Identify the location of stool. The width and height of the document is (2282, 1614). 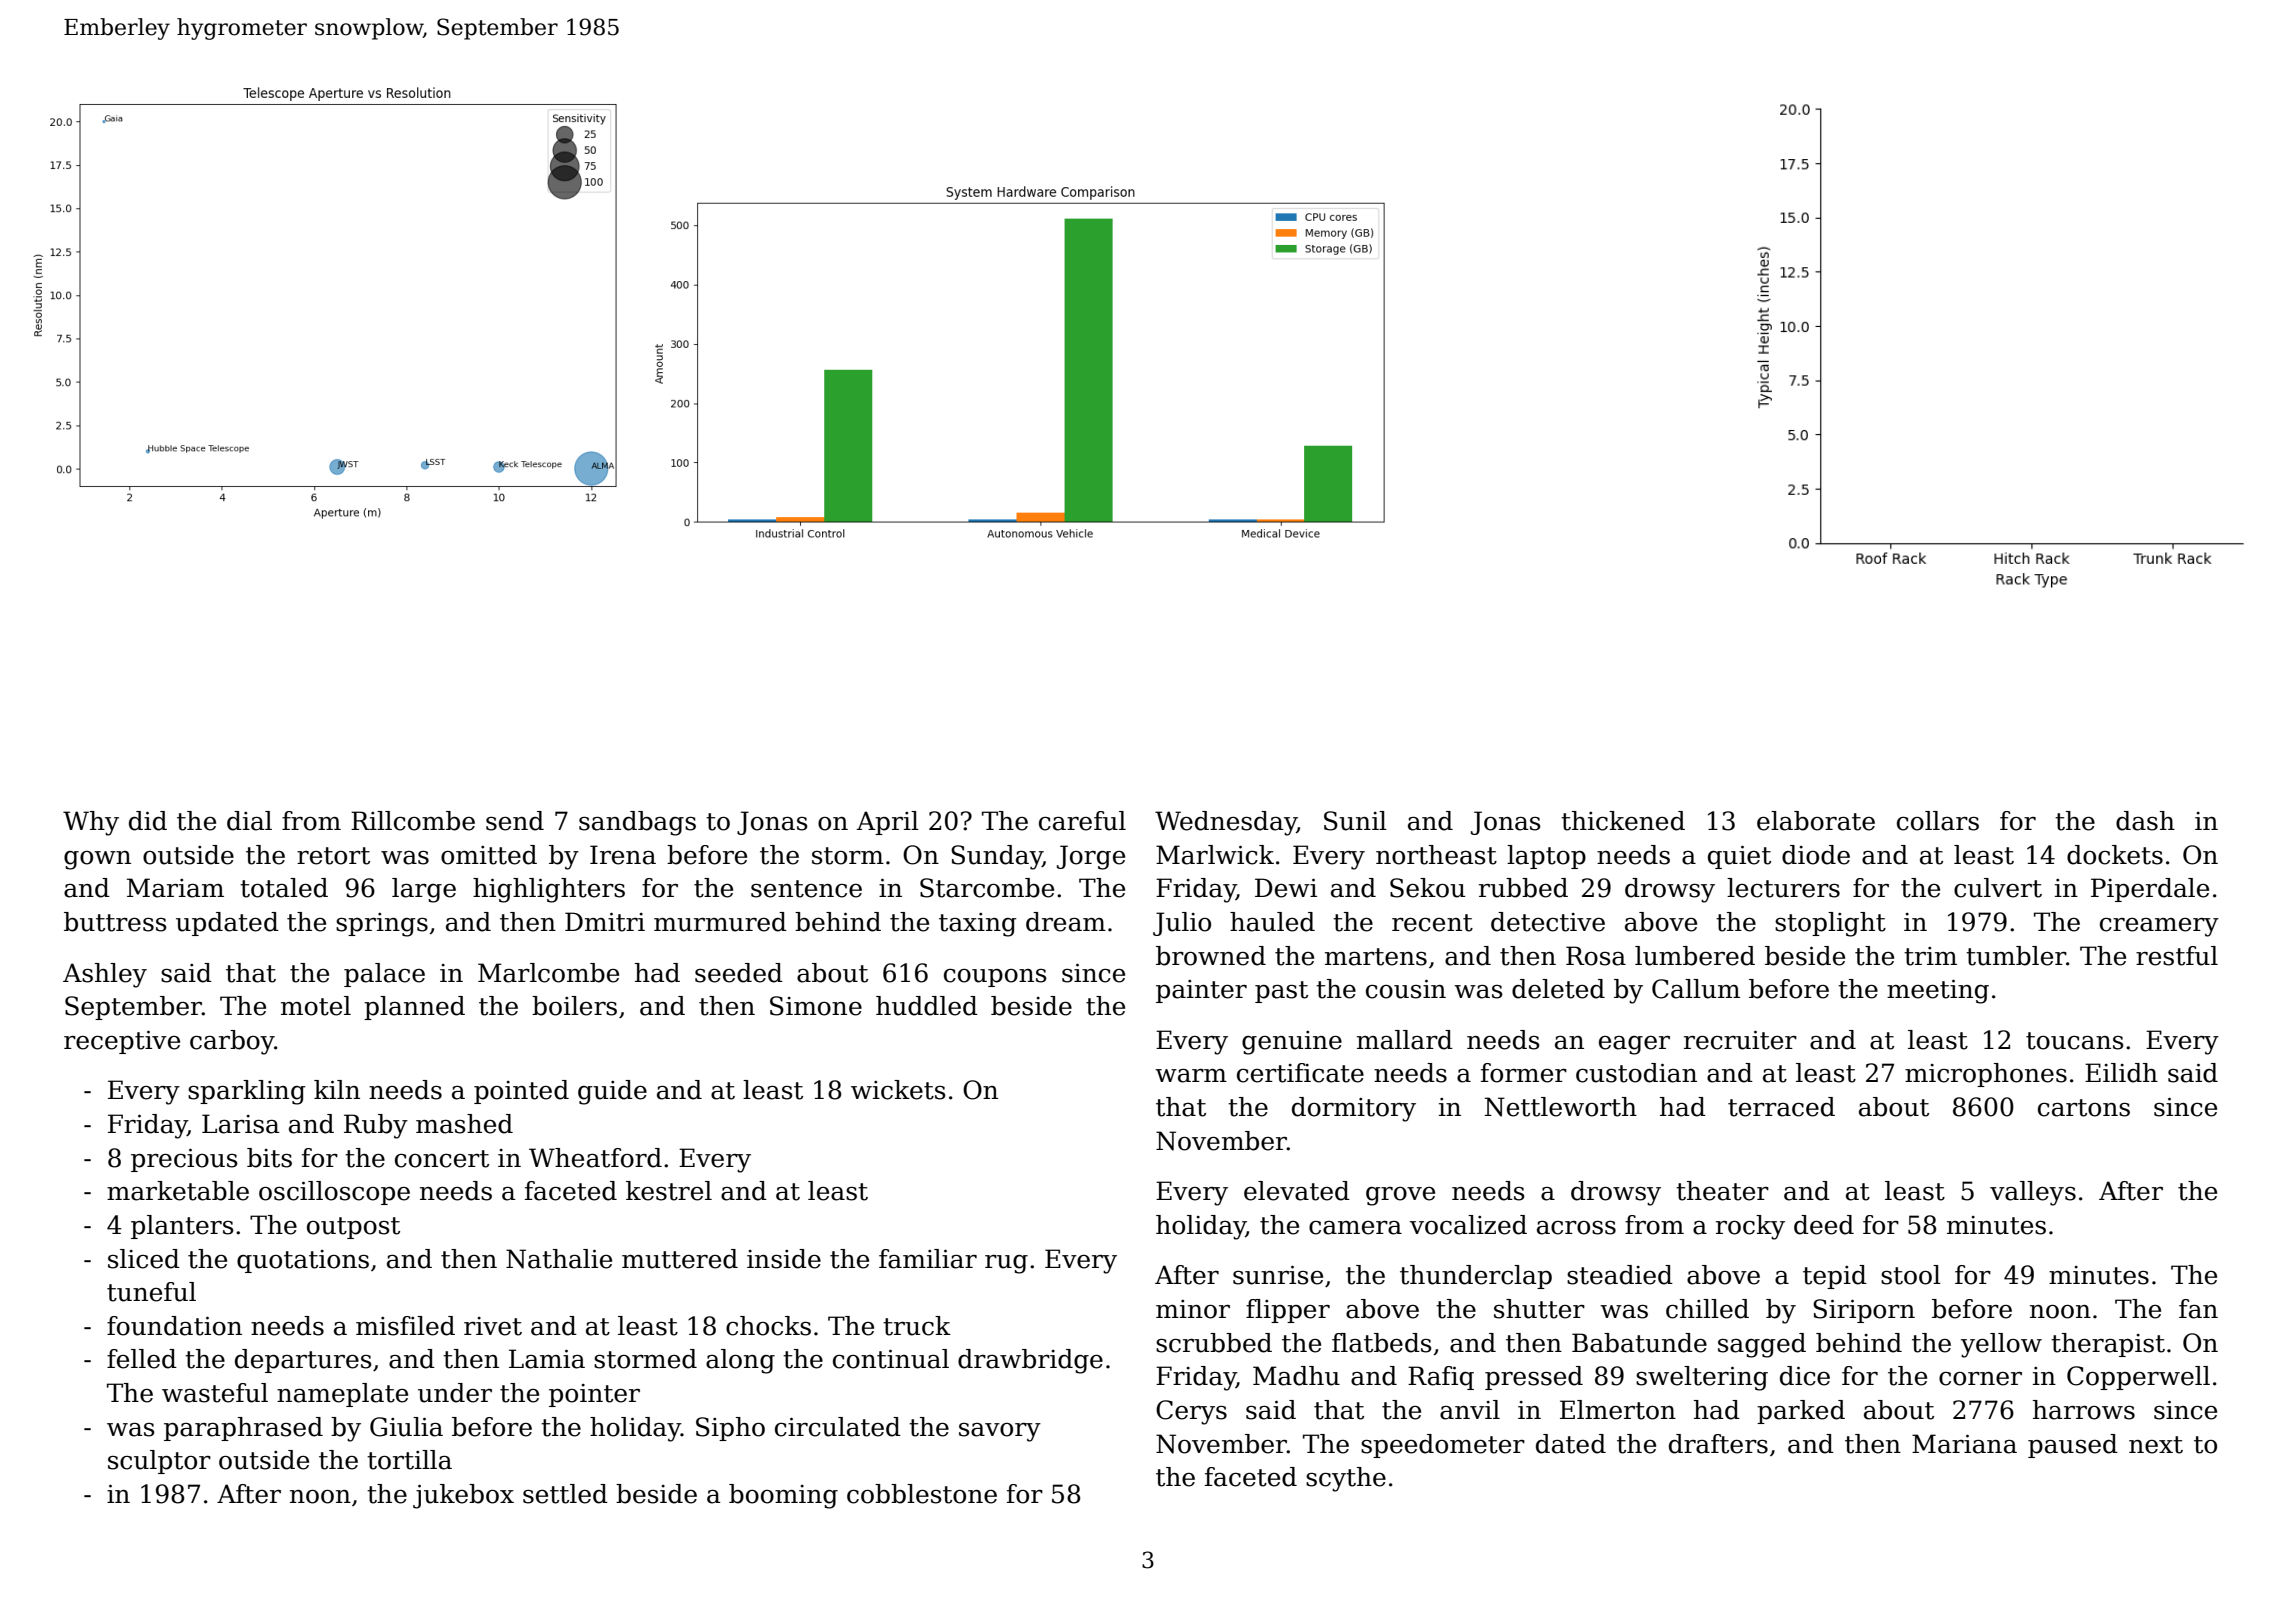
(1911, 1275).
